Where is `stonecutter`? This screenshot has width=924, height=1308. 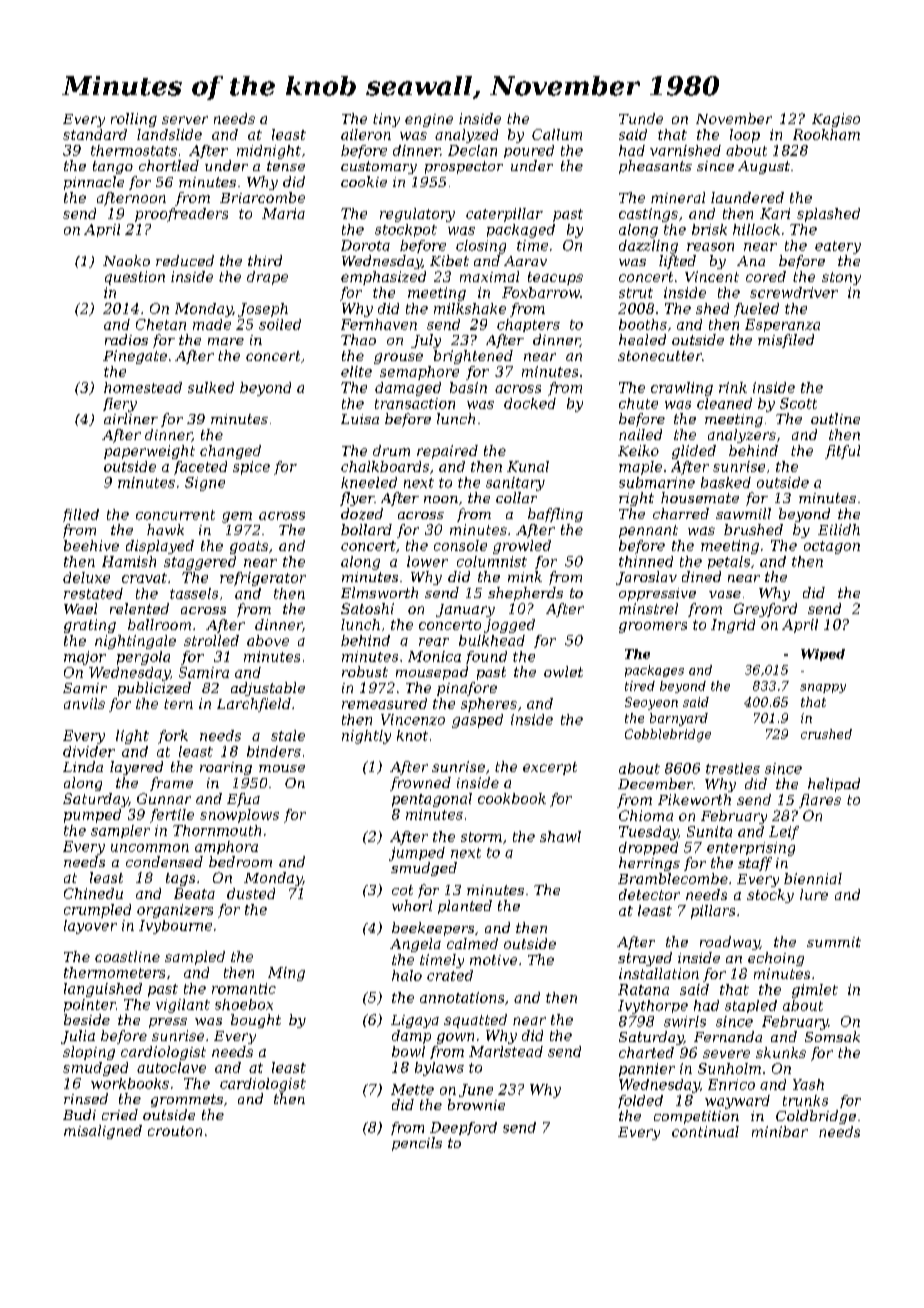
stonecutter is located at coordinates (660, 356).
